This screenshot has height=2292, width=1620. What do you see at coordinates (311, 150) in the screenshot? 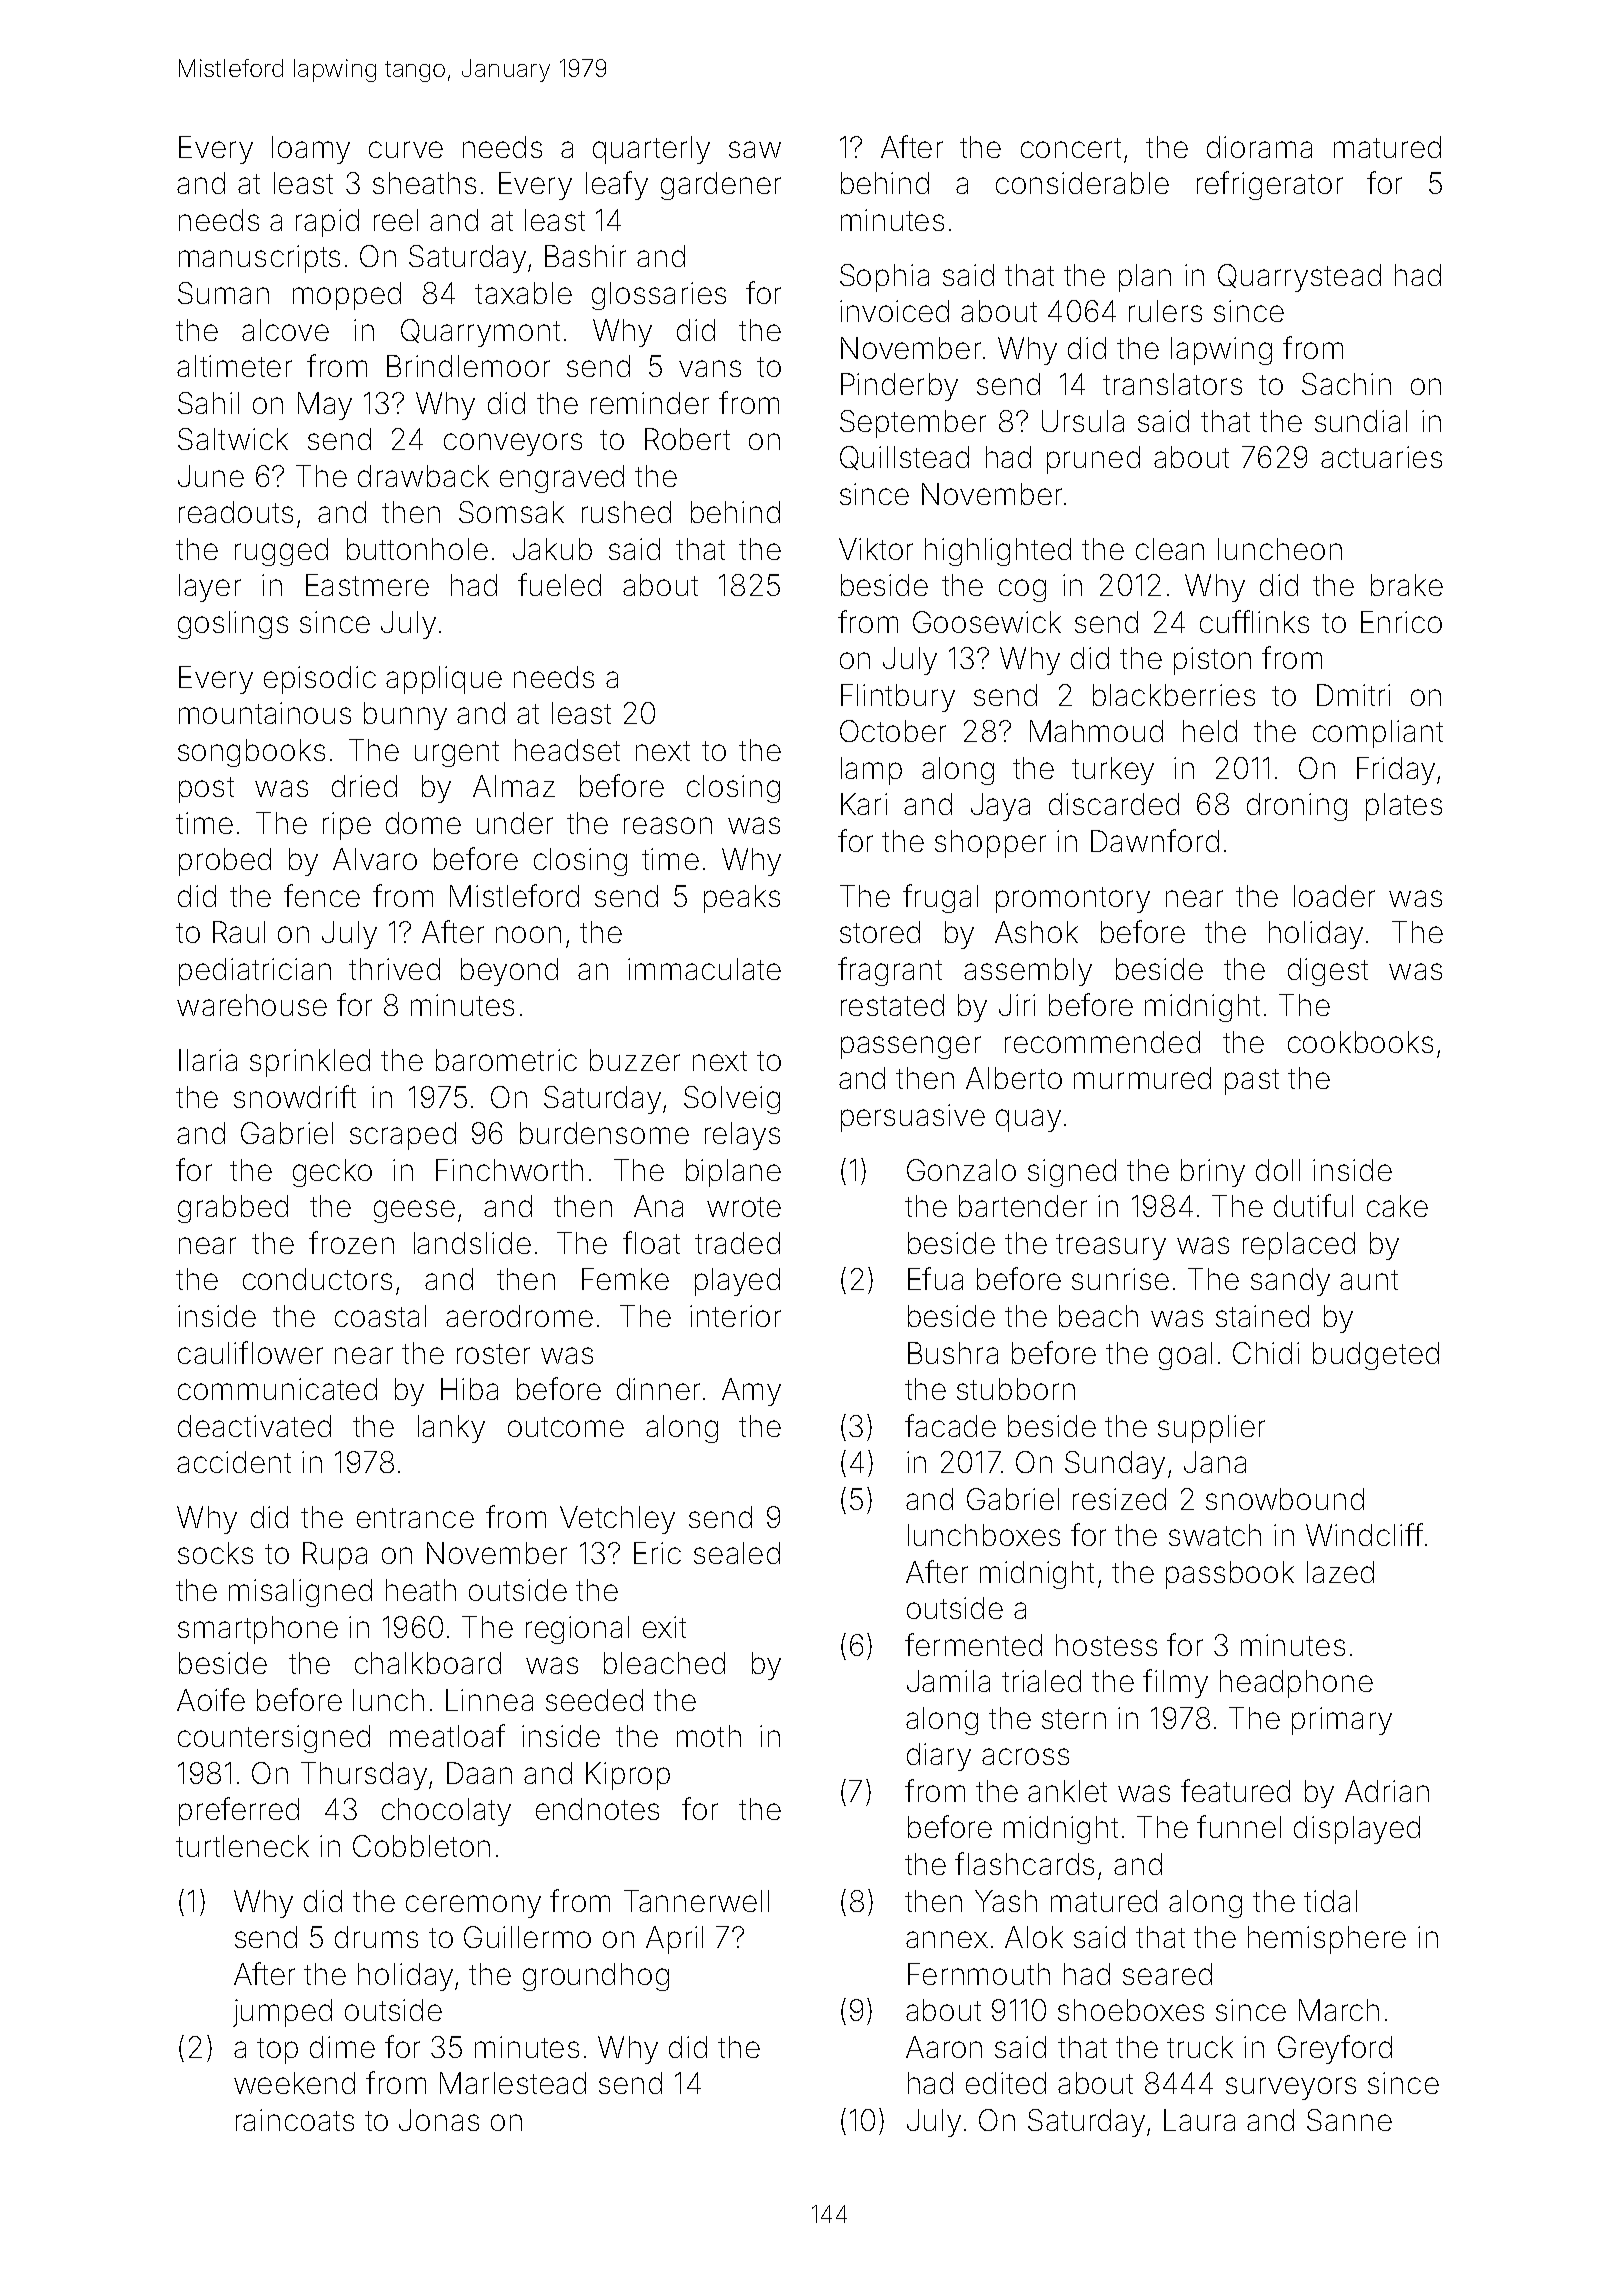
I see `loamy` at bounding box center [311, 150].
